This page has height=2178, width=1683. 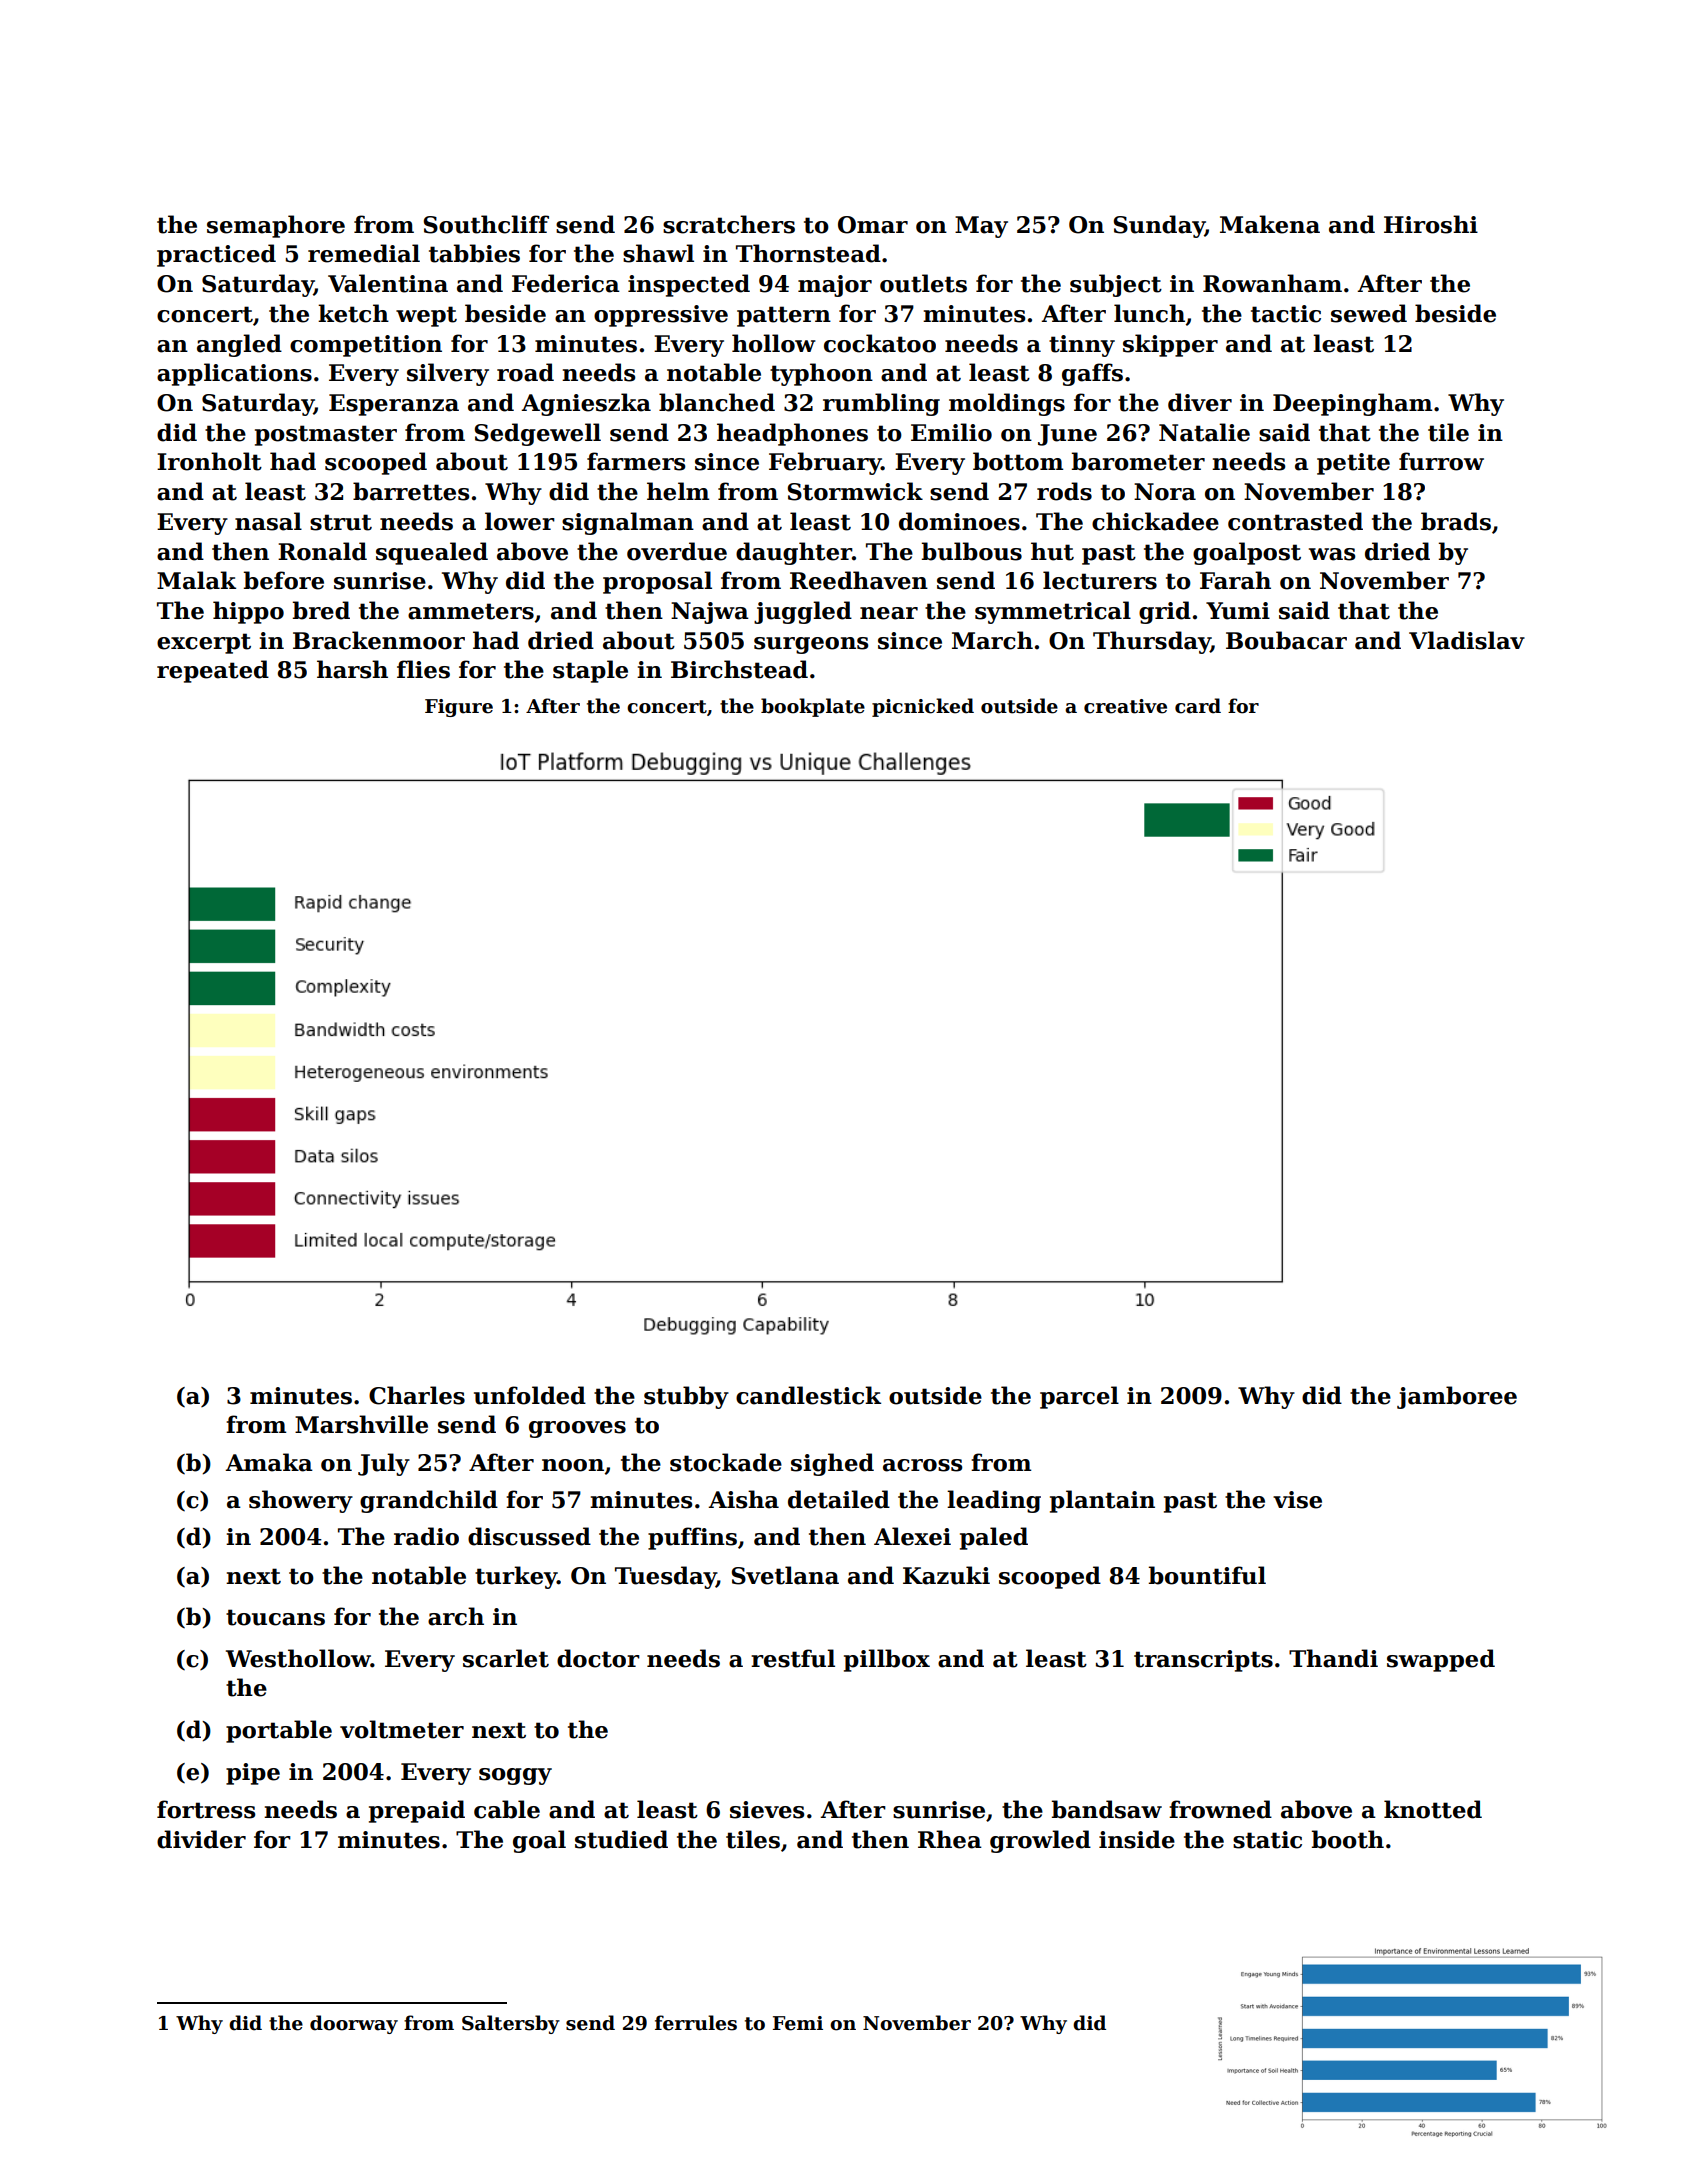 What do you see at coordinates (813, 707) in the page?
I see `bookplate` at bounding box center [813, 707].
